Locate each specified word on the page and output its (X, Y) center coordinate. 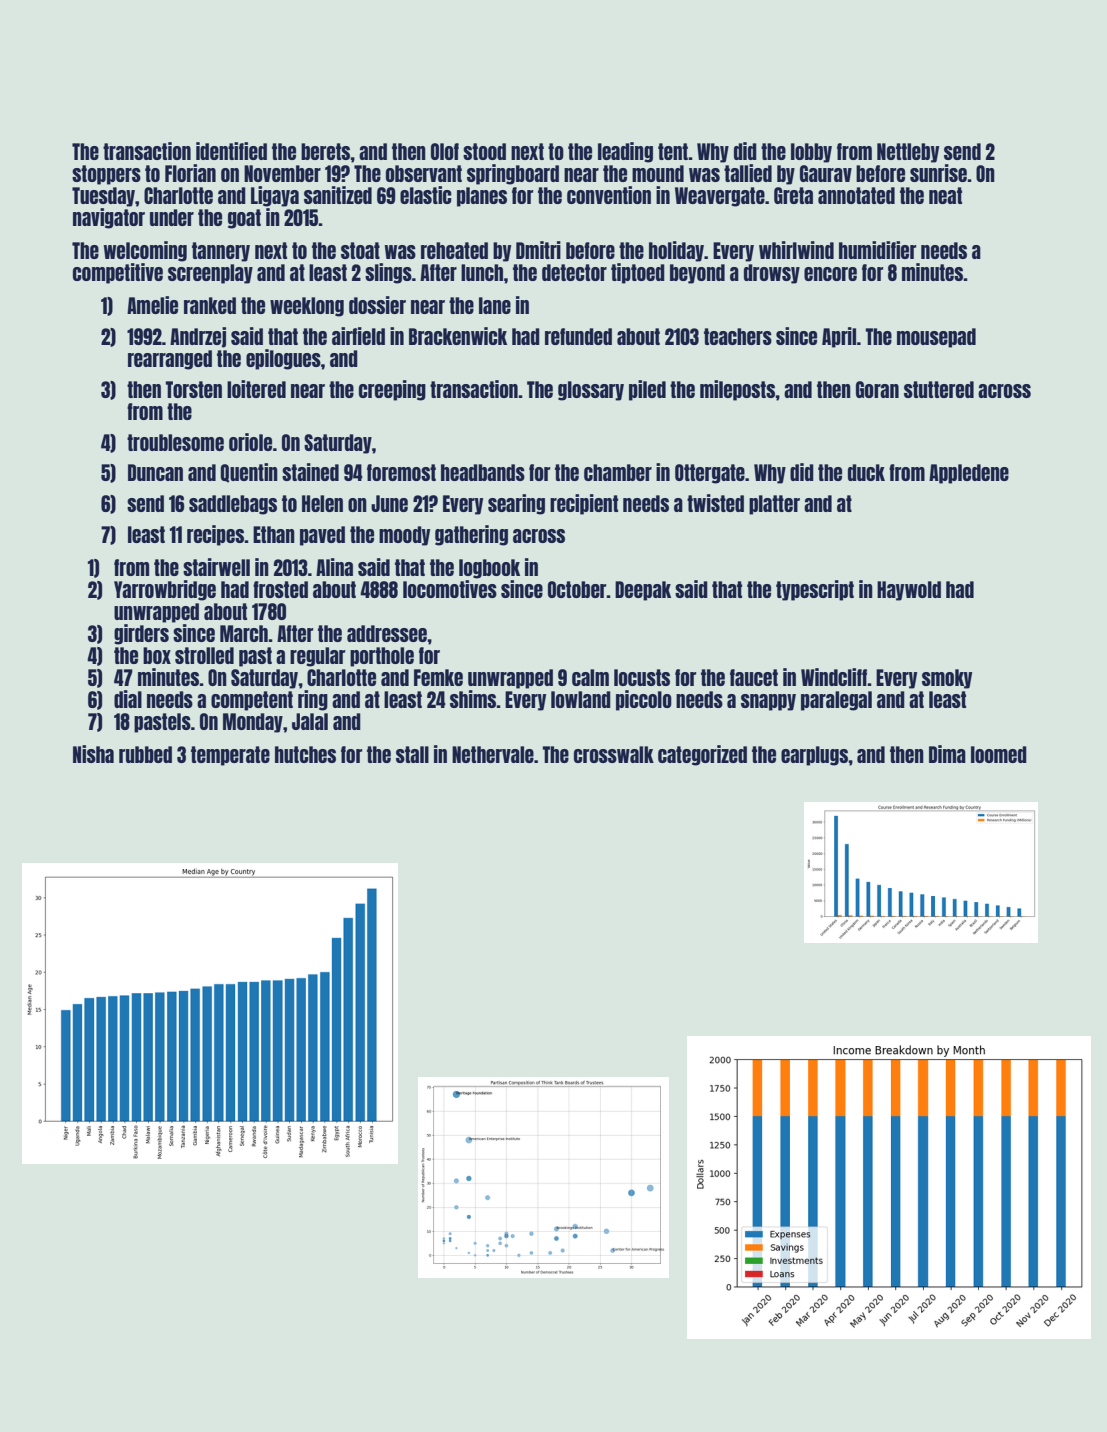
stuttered (939, 389)
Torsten (193, 389)
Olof (445, 151)
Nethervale (493, 754)
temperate (230, 756)
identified (231, 151)
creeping (392, 390)
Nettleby (908, 153)
